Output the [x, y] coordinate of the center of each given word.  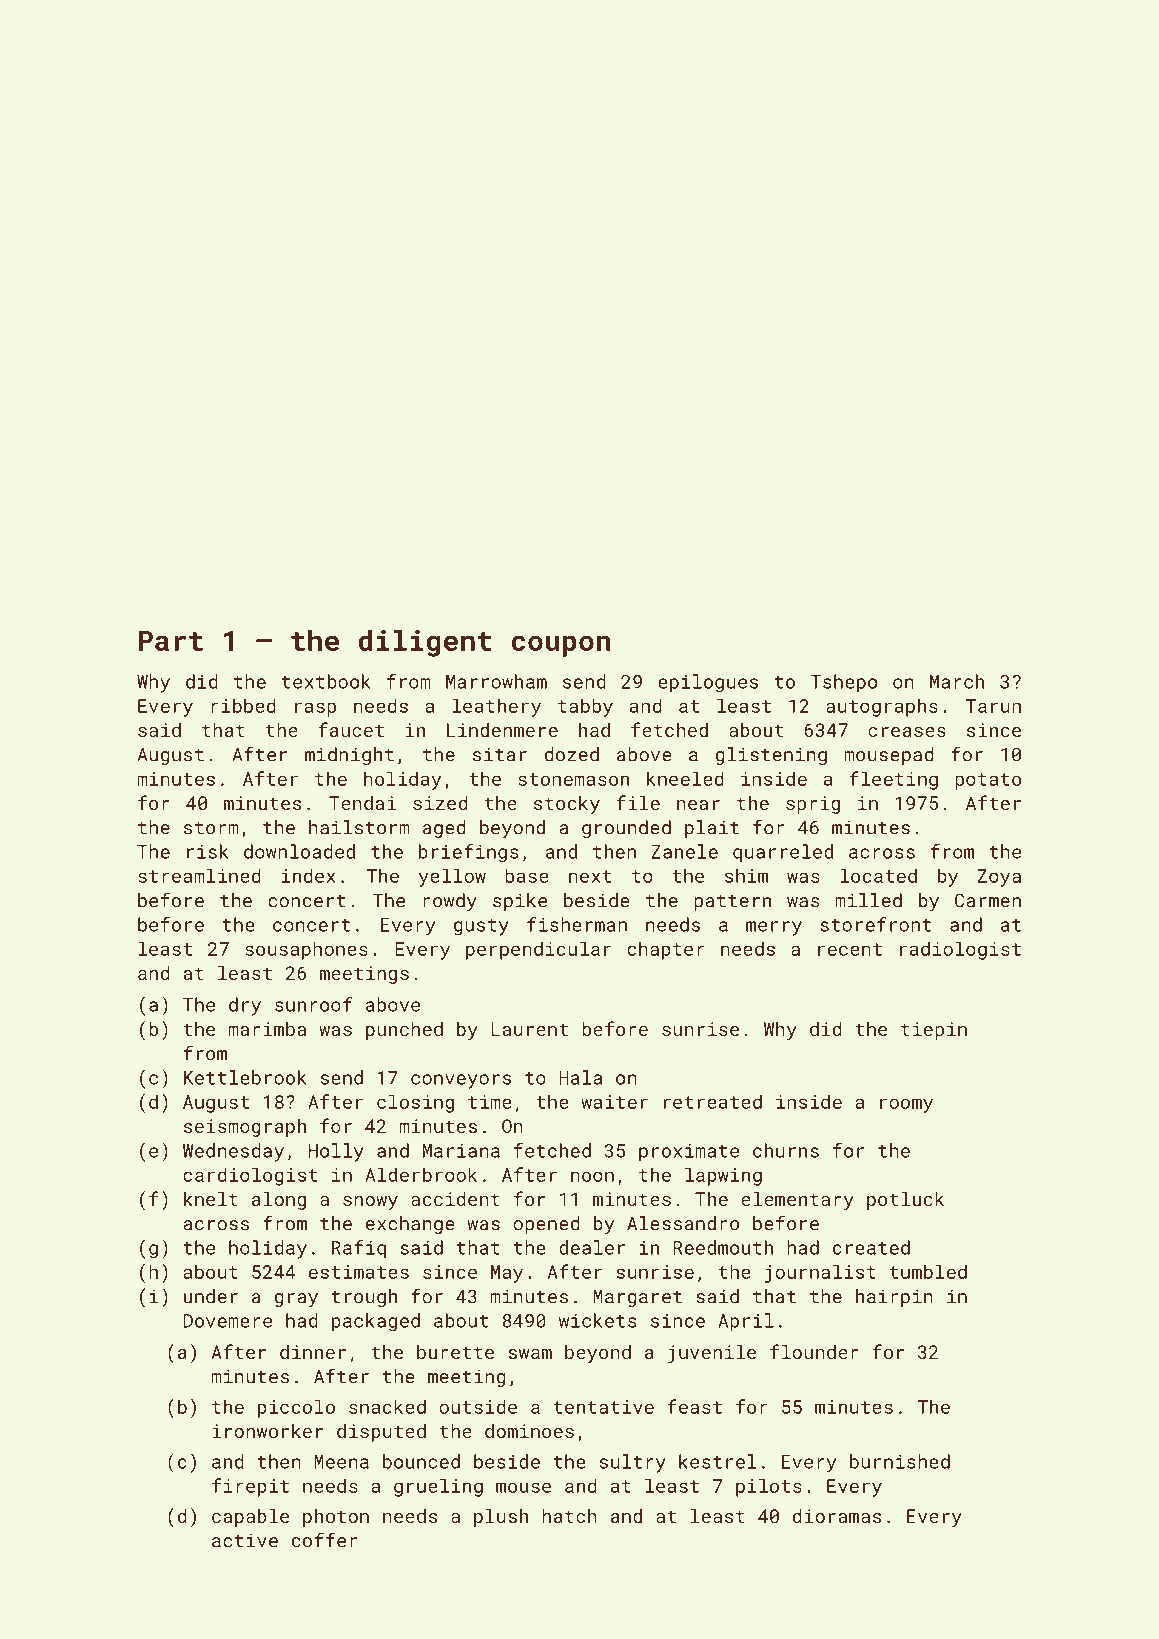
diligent [425, 643]
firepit [250, 1487]
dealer [592, 1247]
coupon [561, 646]
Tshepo [843, 683]
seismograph [245, 1128]
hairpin [894, 1298]
